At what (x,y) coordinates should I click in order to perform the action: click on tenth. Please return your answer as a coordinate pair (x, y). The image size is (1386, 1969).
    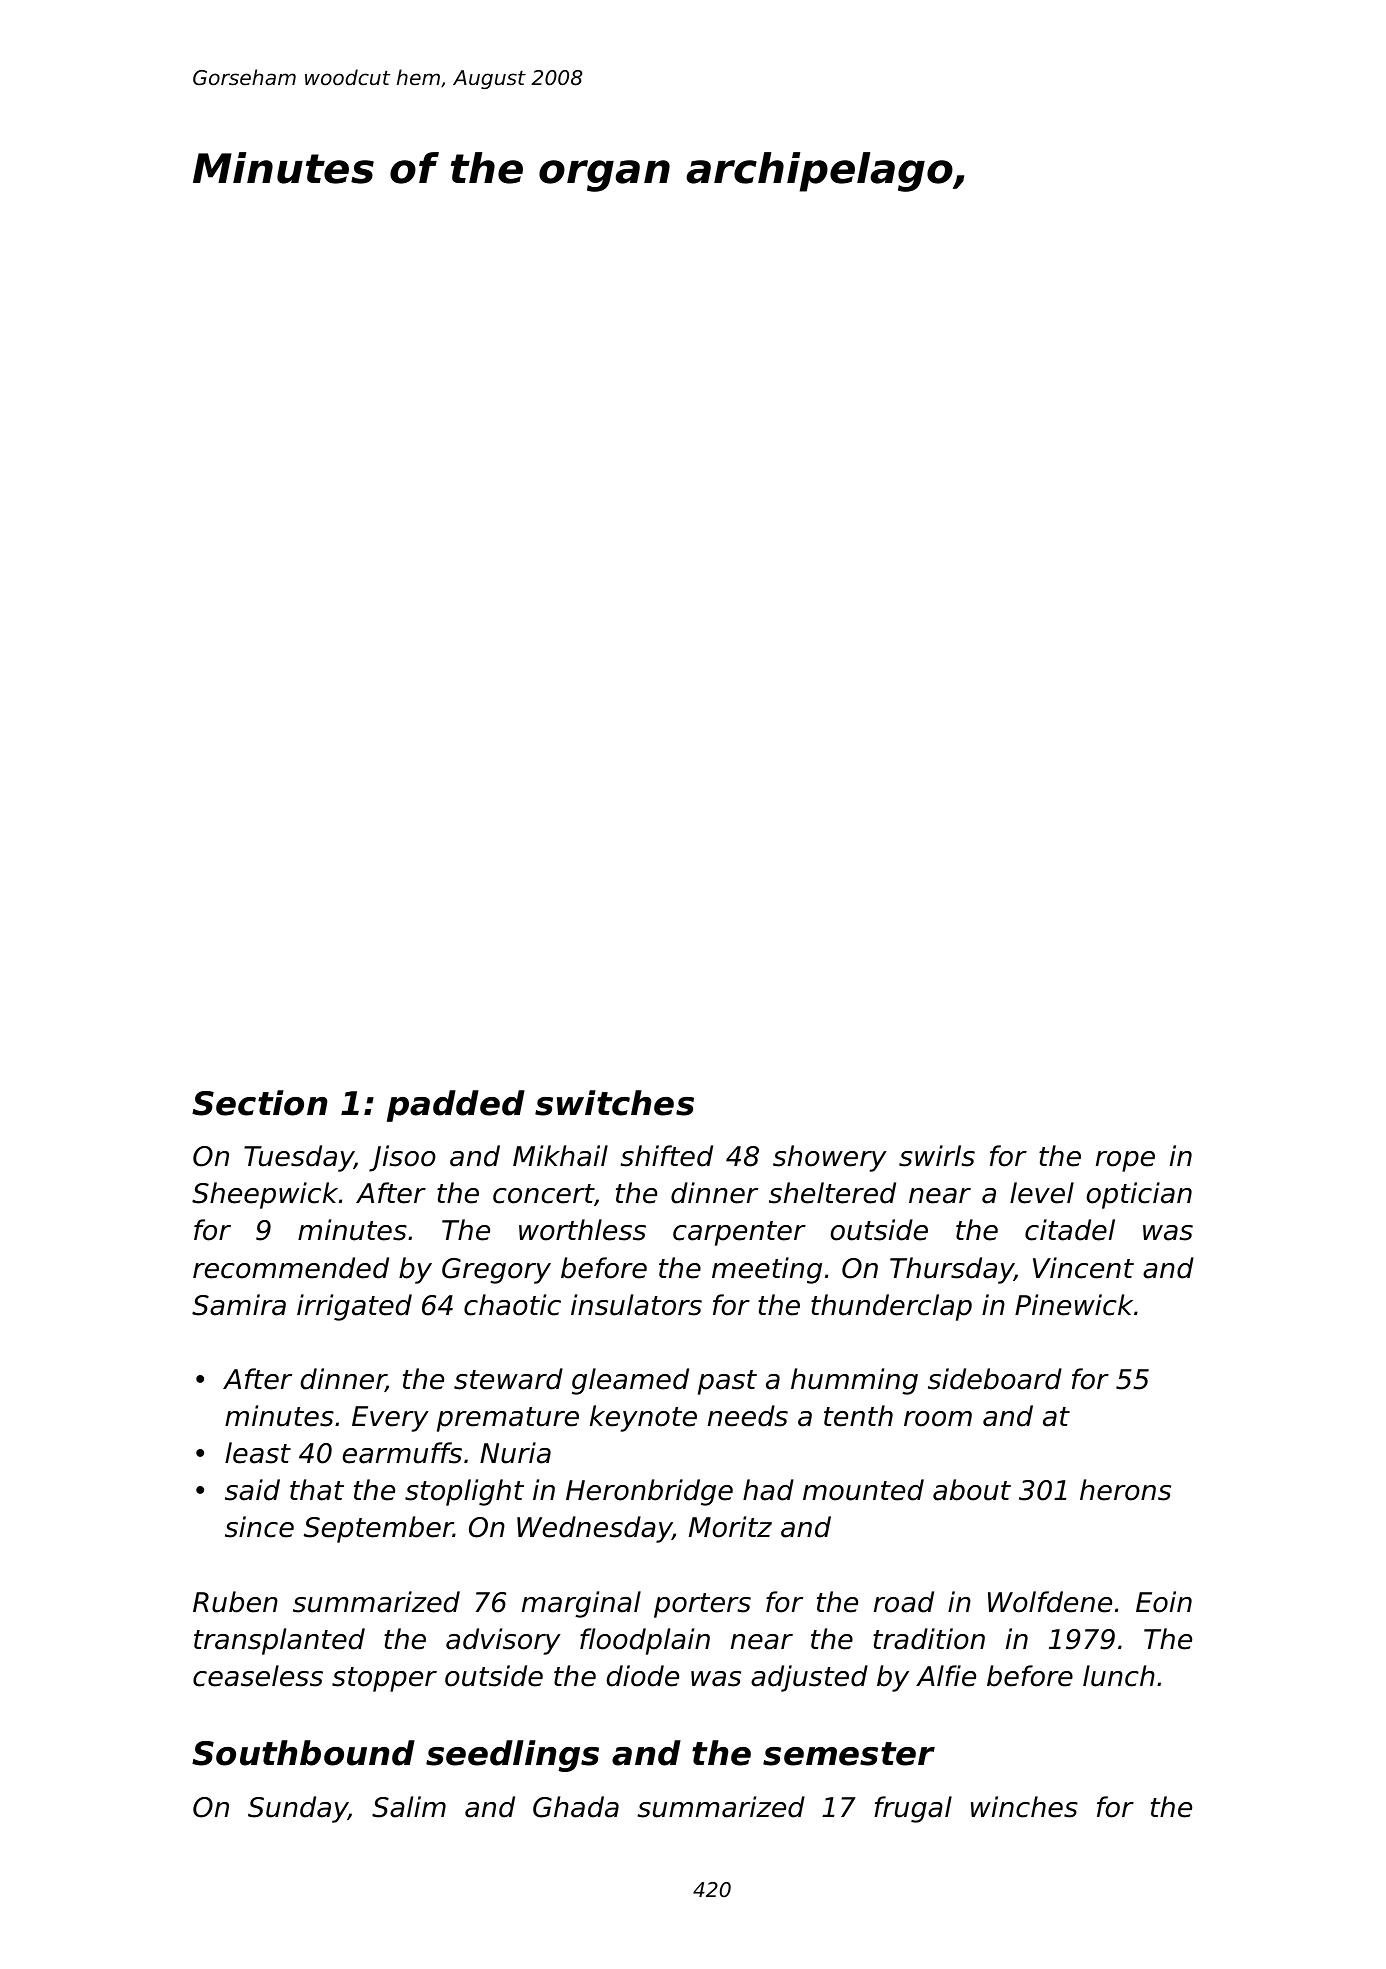
    Looking at the image, I should click on (858, 1416).
